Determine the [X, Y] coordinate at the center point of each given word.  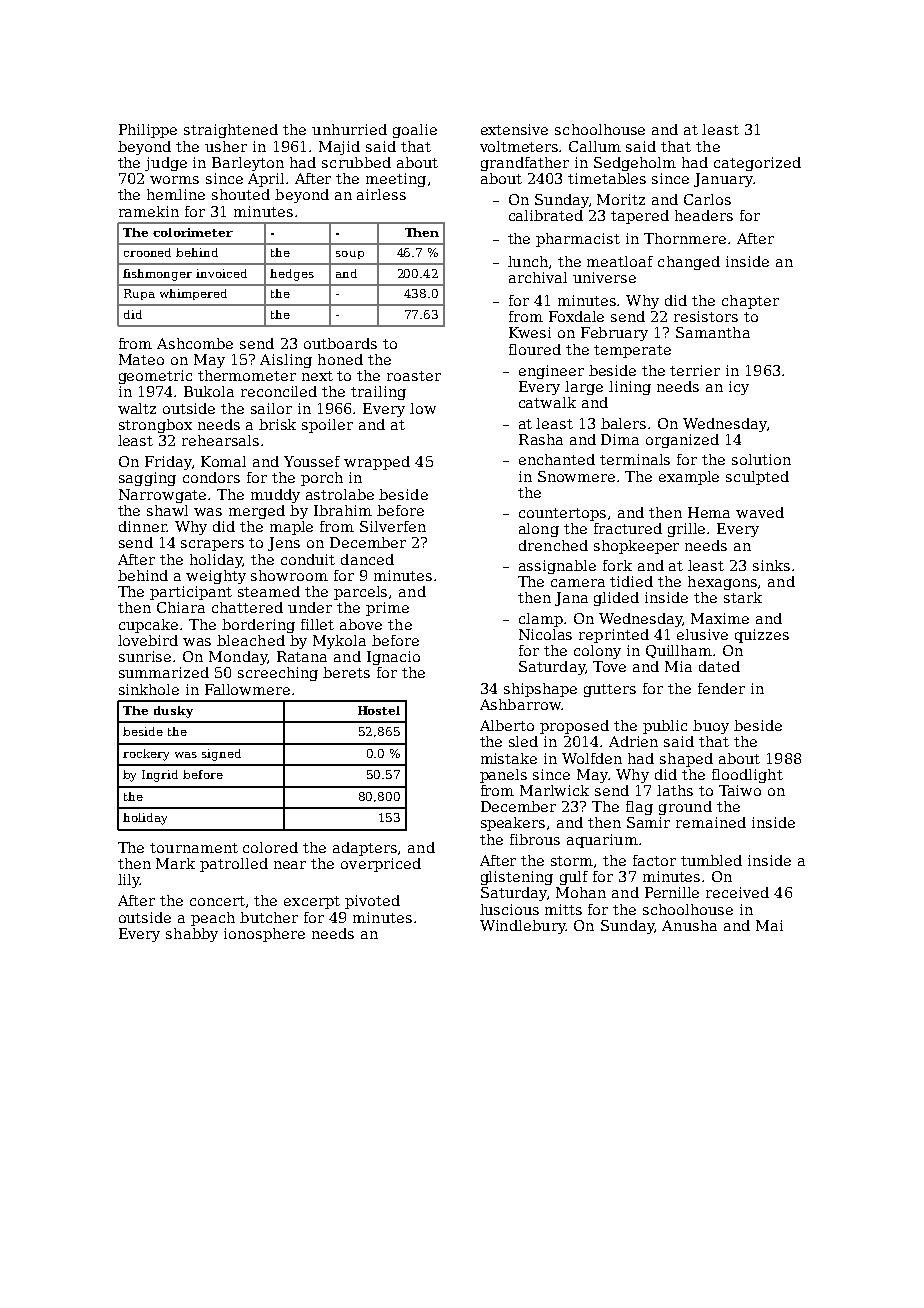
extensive [514, 129]
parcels [360, 593]
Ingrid [160, 776]
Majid [339, 148]
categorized [757, 164]
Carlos [707, 199]
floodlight [747, 776]
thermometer [247, 375]
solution [761, 459]
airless [381, 194]
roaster [414, 376]
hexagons [722, 583]
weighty [216, 577]
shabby [192, 935]
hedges [292, 275]
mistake [509, 758]
